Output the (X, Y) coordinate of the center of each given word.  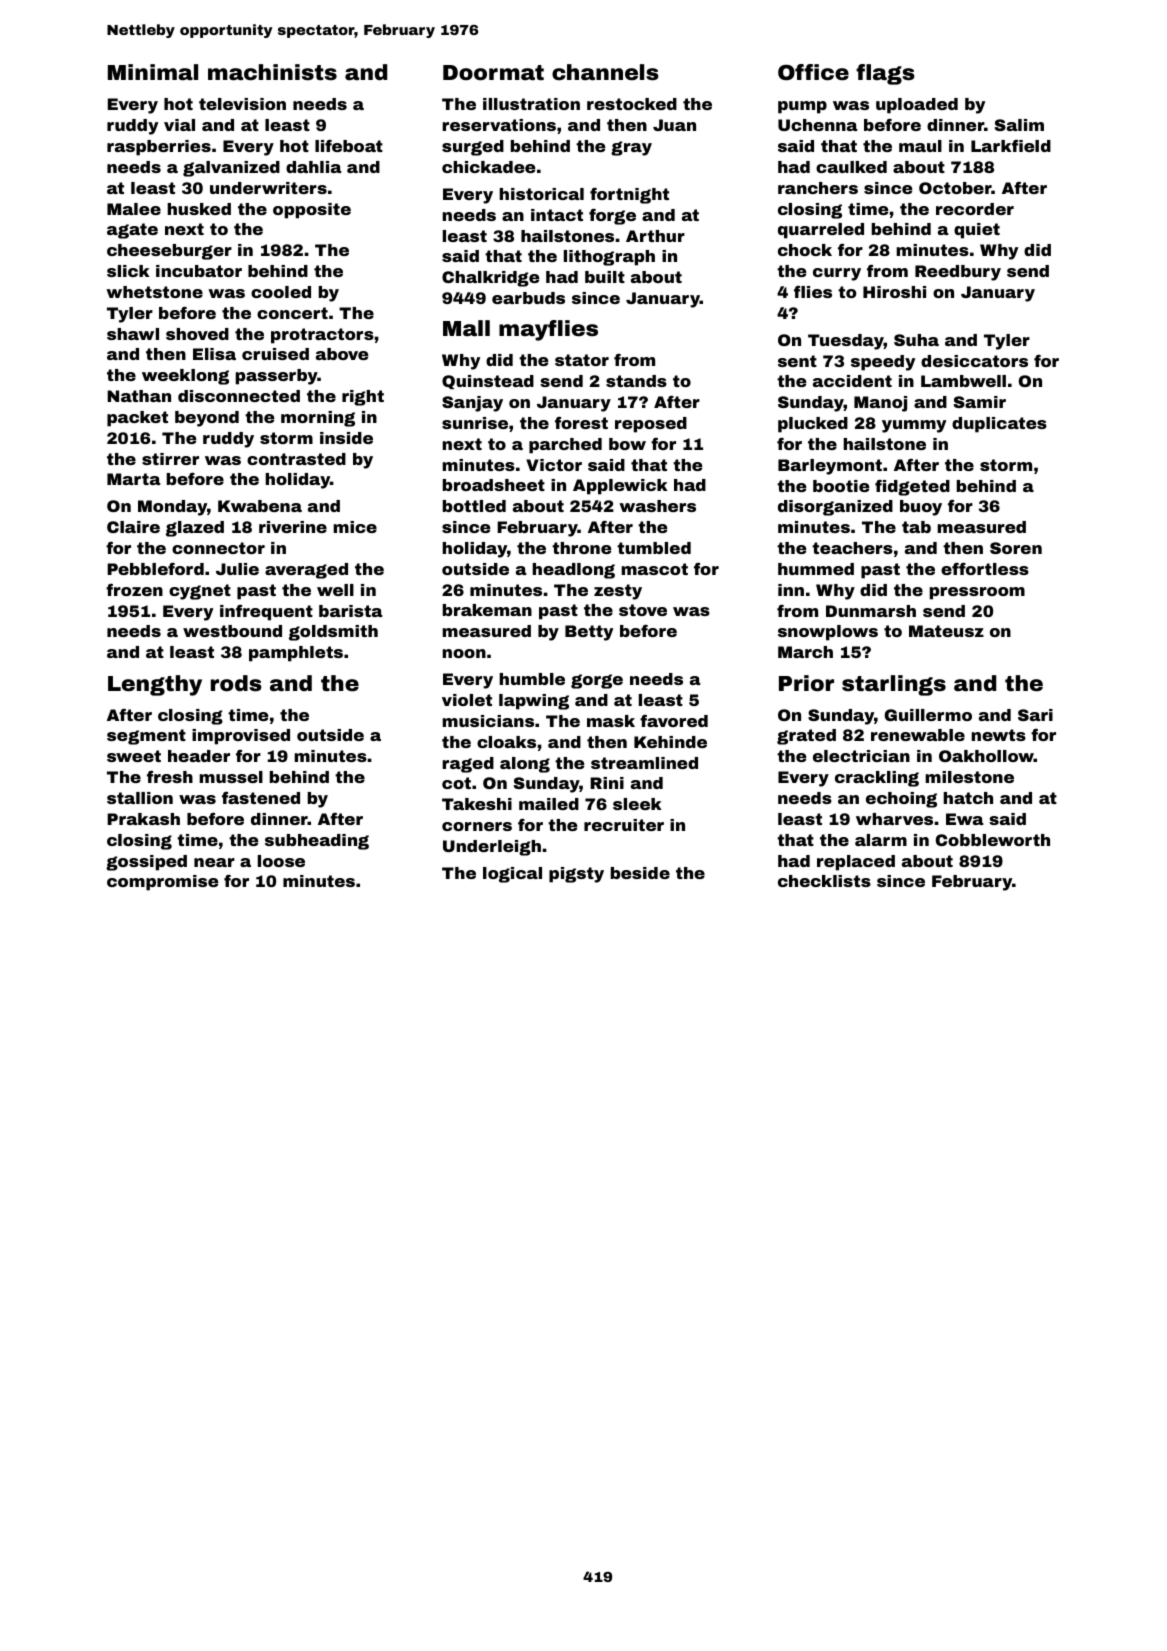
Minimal (153, 72)
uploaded (917, 106)
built (605, 277)
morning (318, 419)
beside (640, 873)
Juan (674, 125)
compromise (163, 883)
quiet (977, 231)
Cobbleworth (993, 840)
